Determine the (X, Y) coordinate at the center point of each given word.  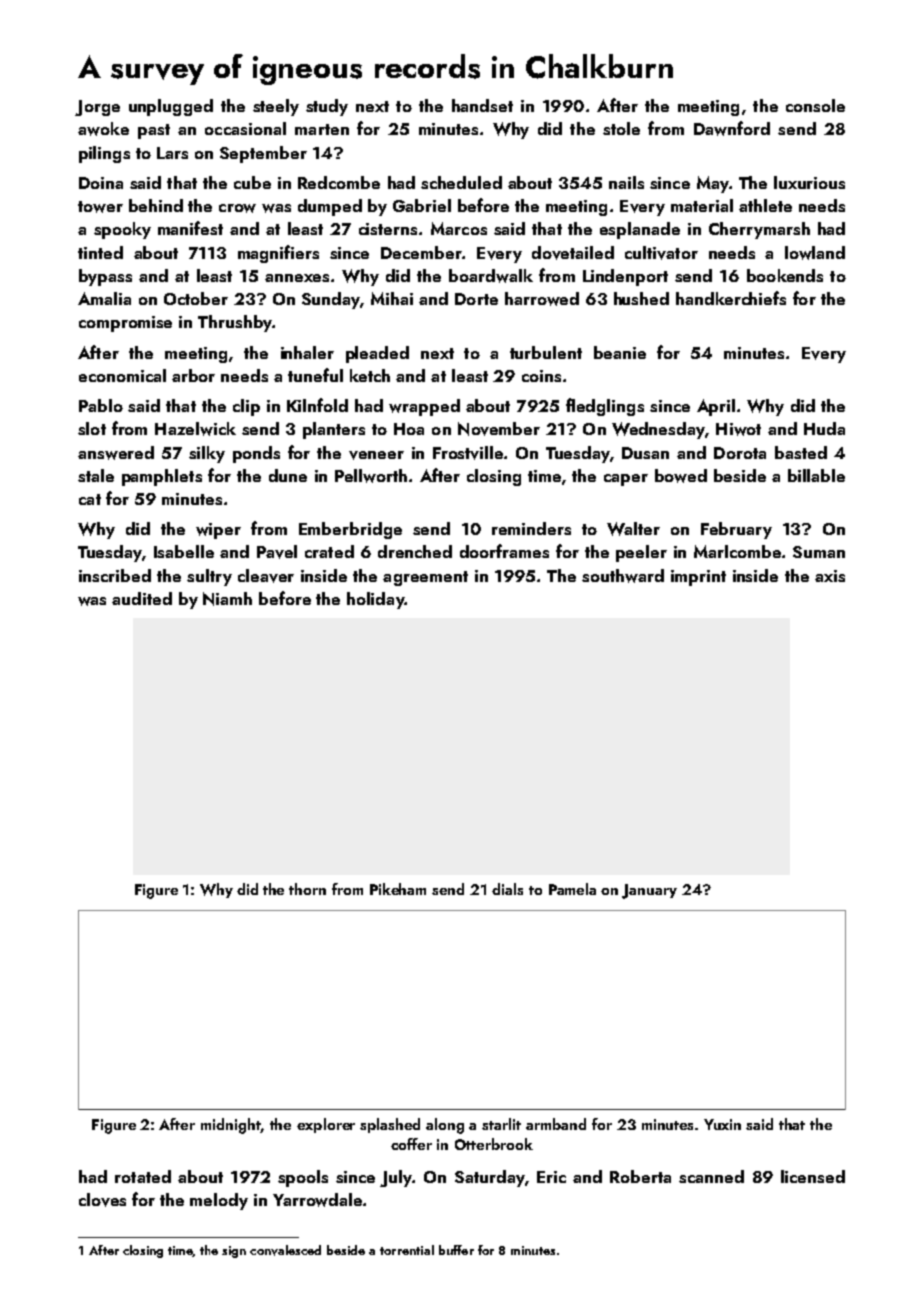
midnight (231, 1126)
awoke (103, 129)
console (815, 105)
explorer (326, 1125)
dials (507, 889)
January (649, 891)
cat (90, 499)
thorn (307, 889)
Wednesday (658, 430)
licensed (813, 1176)
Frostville (468, 453)
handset (482, 105)
